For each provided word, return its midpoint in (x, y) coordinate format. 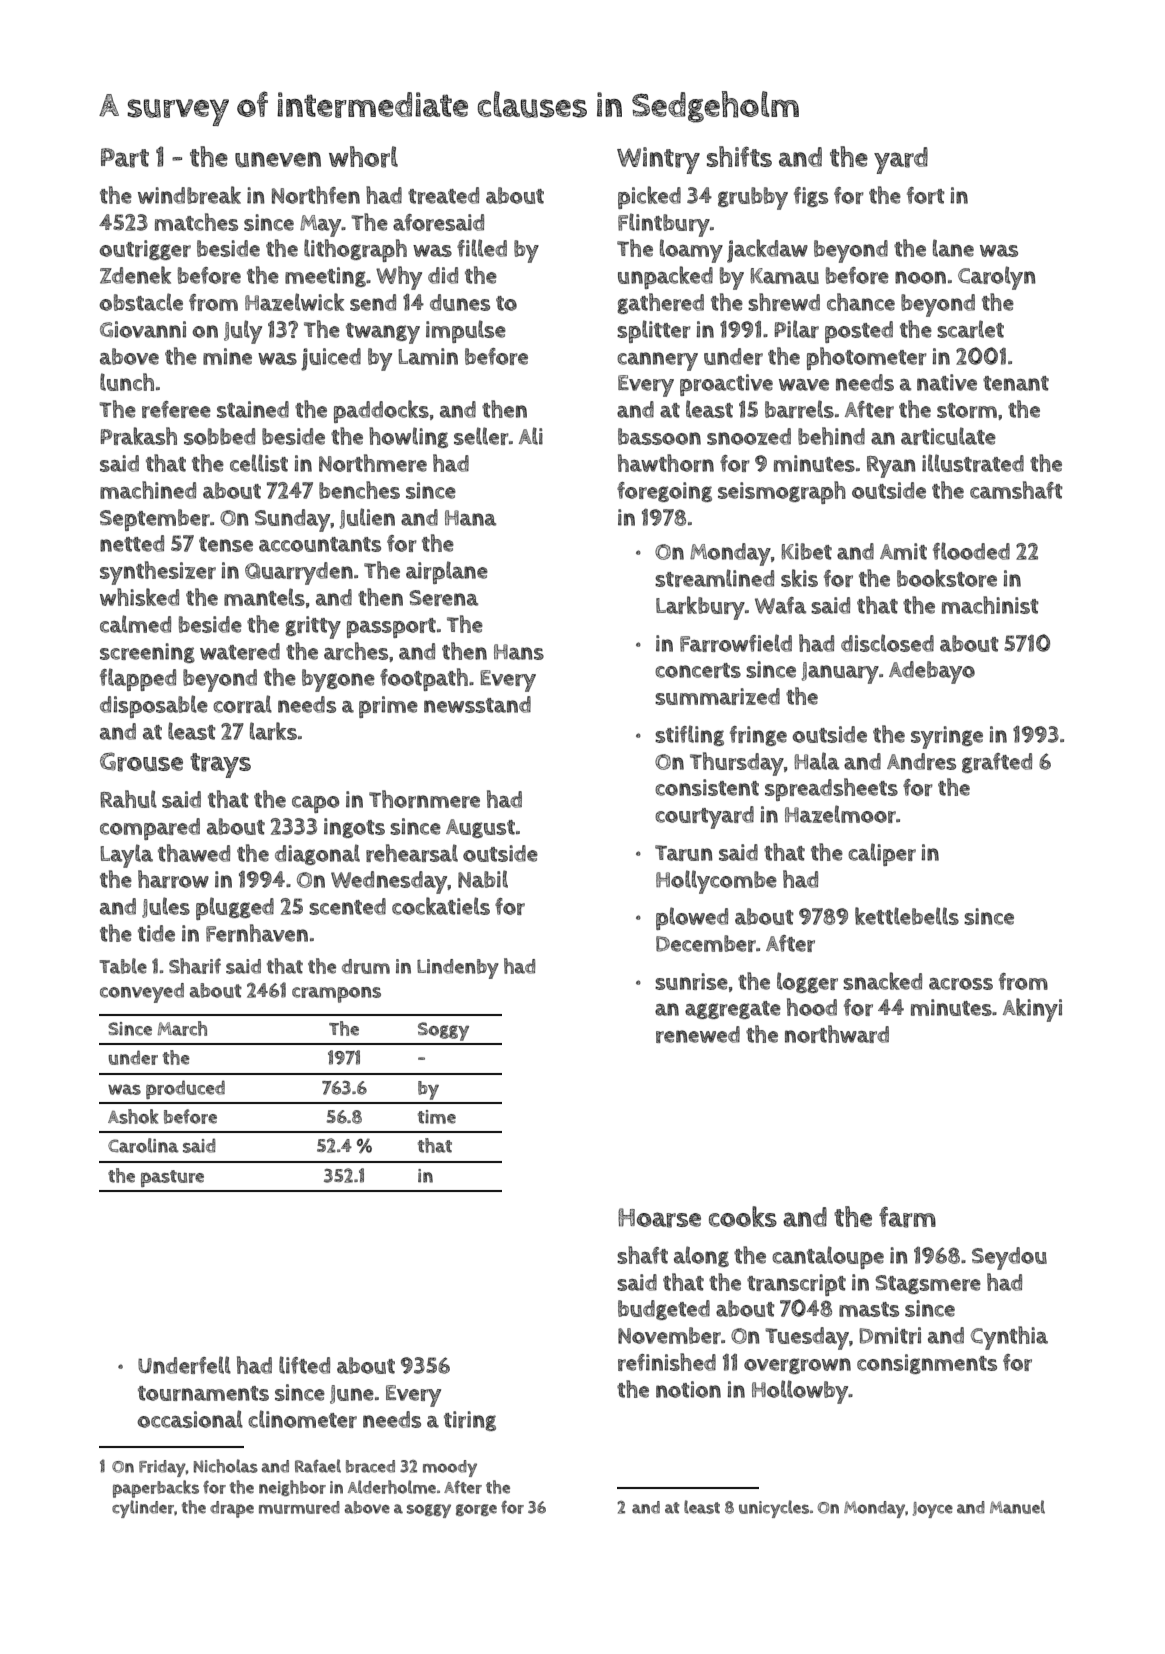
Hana (470, 518)
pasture (172, 1178)
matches (196, 222)
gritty (313, 627)
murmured (299, 1507)
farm (907, 1217)
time (437, 1117)
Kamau (784, 276)
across (961, 984)
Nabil (483, 879)
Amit (903, 551)
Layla (126, 856)
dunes (460, 302)
